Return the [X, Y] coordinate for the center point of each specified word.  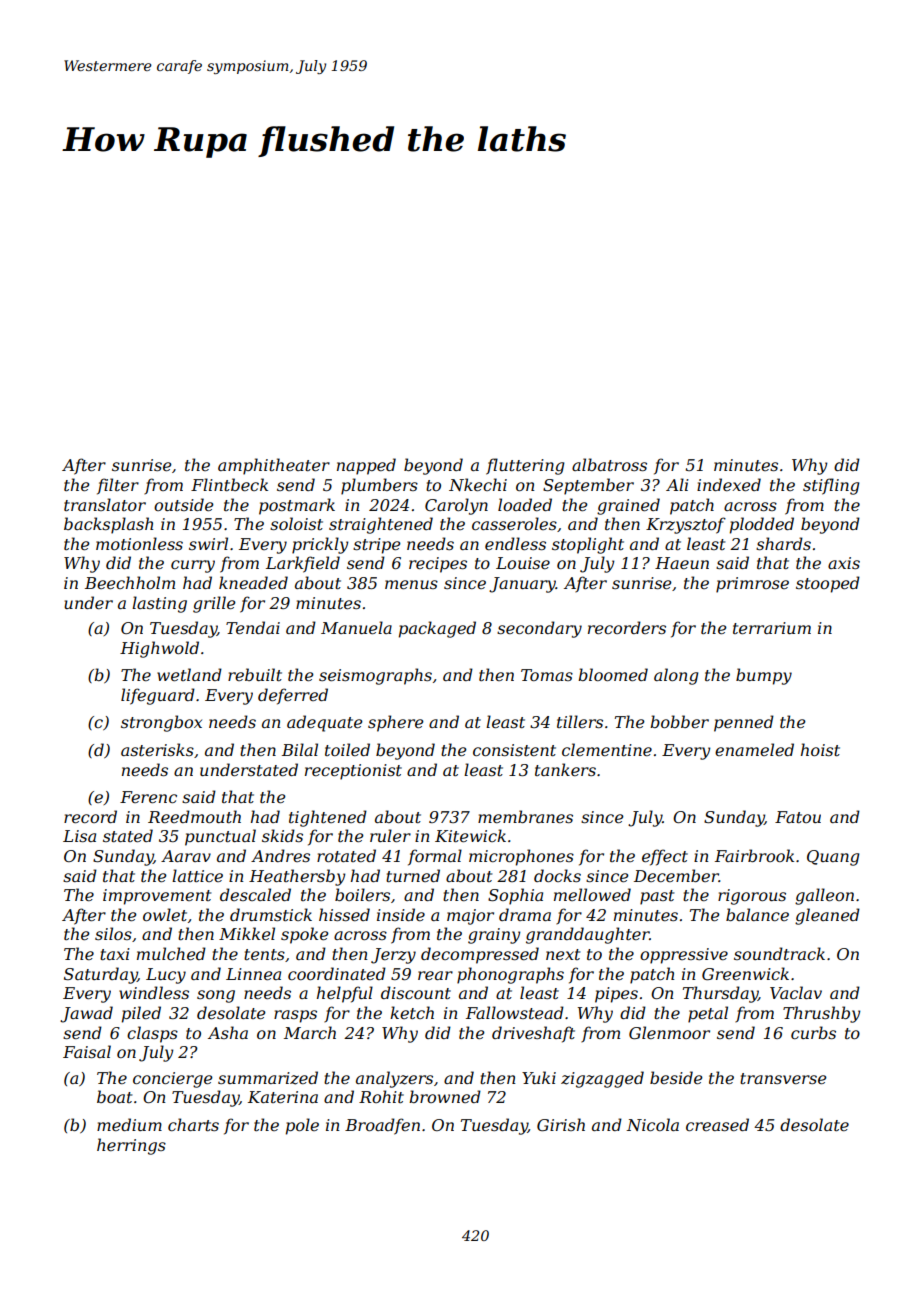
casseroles [514, 523]
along [676, 676]
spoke [305, 935]
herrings [131, 1146]
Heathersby [297, 877]
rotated [346, 855]
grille [214, 604]
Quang [833, 858]
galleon [824, 896]
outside [184, 504]
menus [411, 584]
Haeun [682, 563]
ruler [390, 835]
